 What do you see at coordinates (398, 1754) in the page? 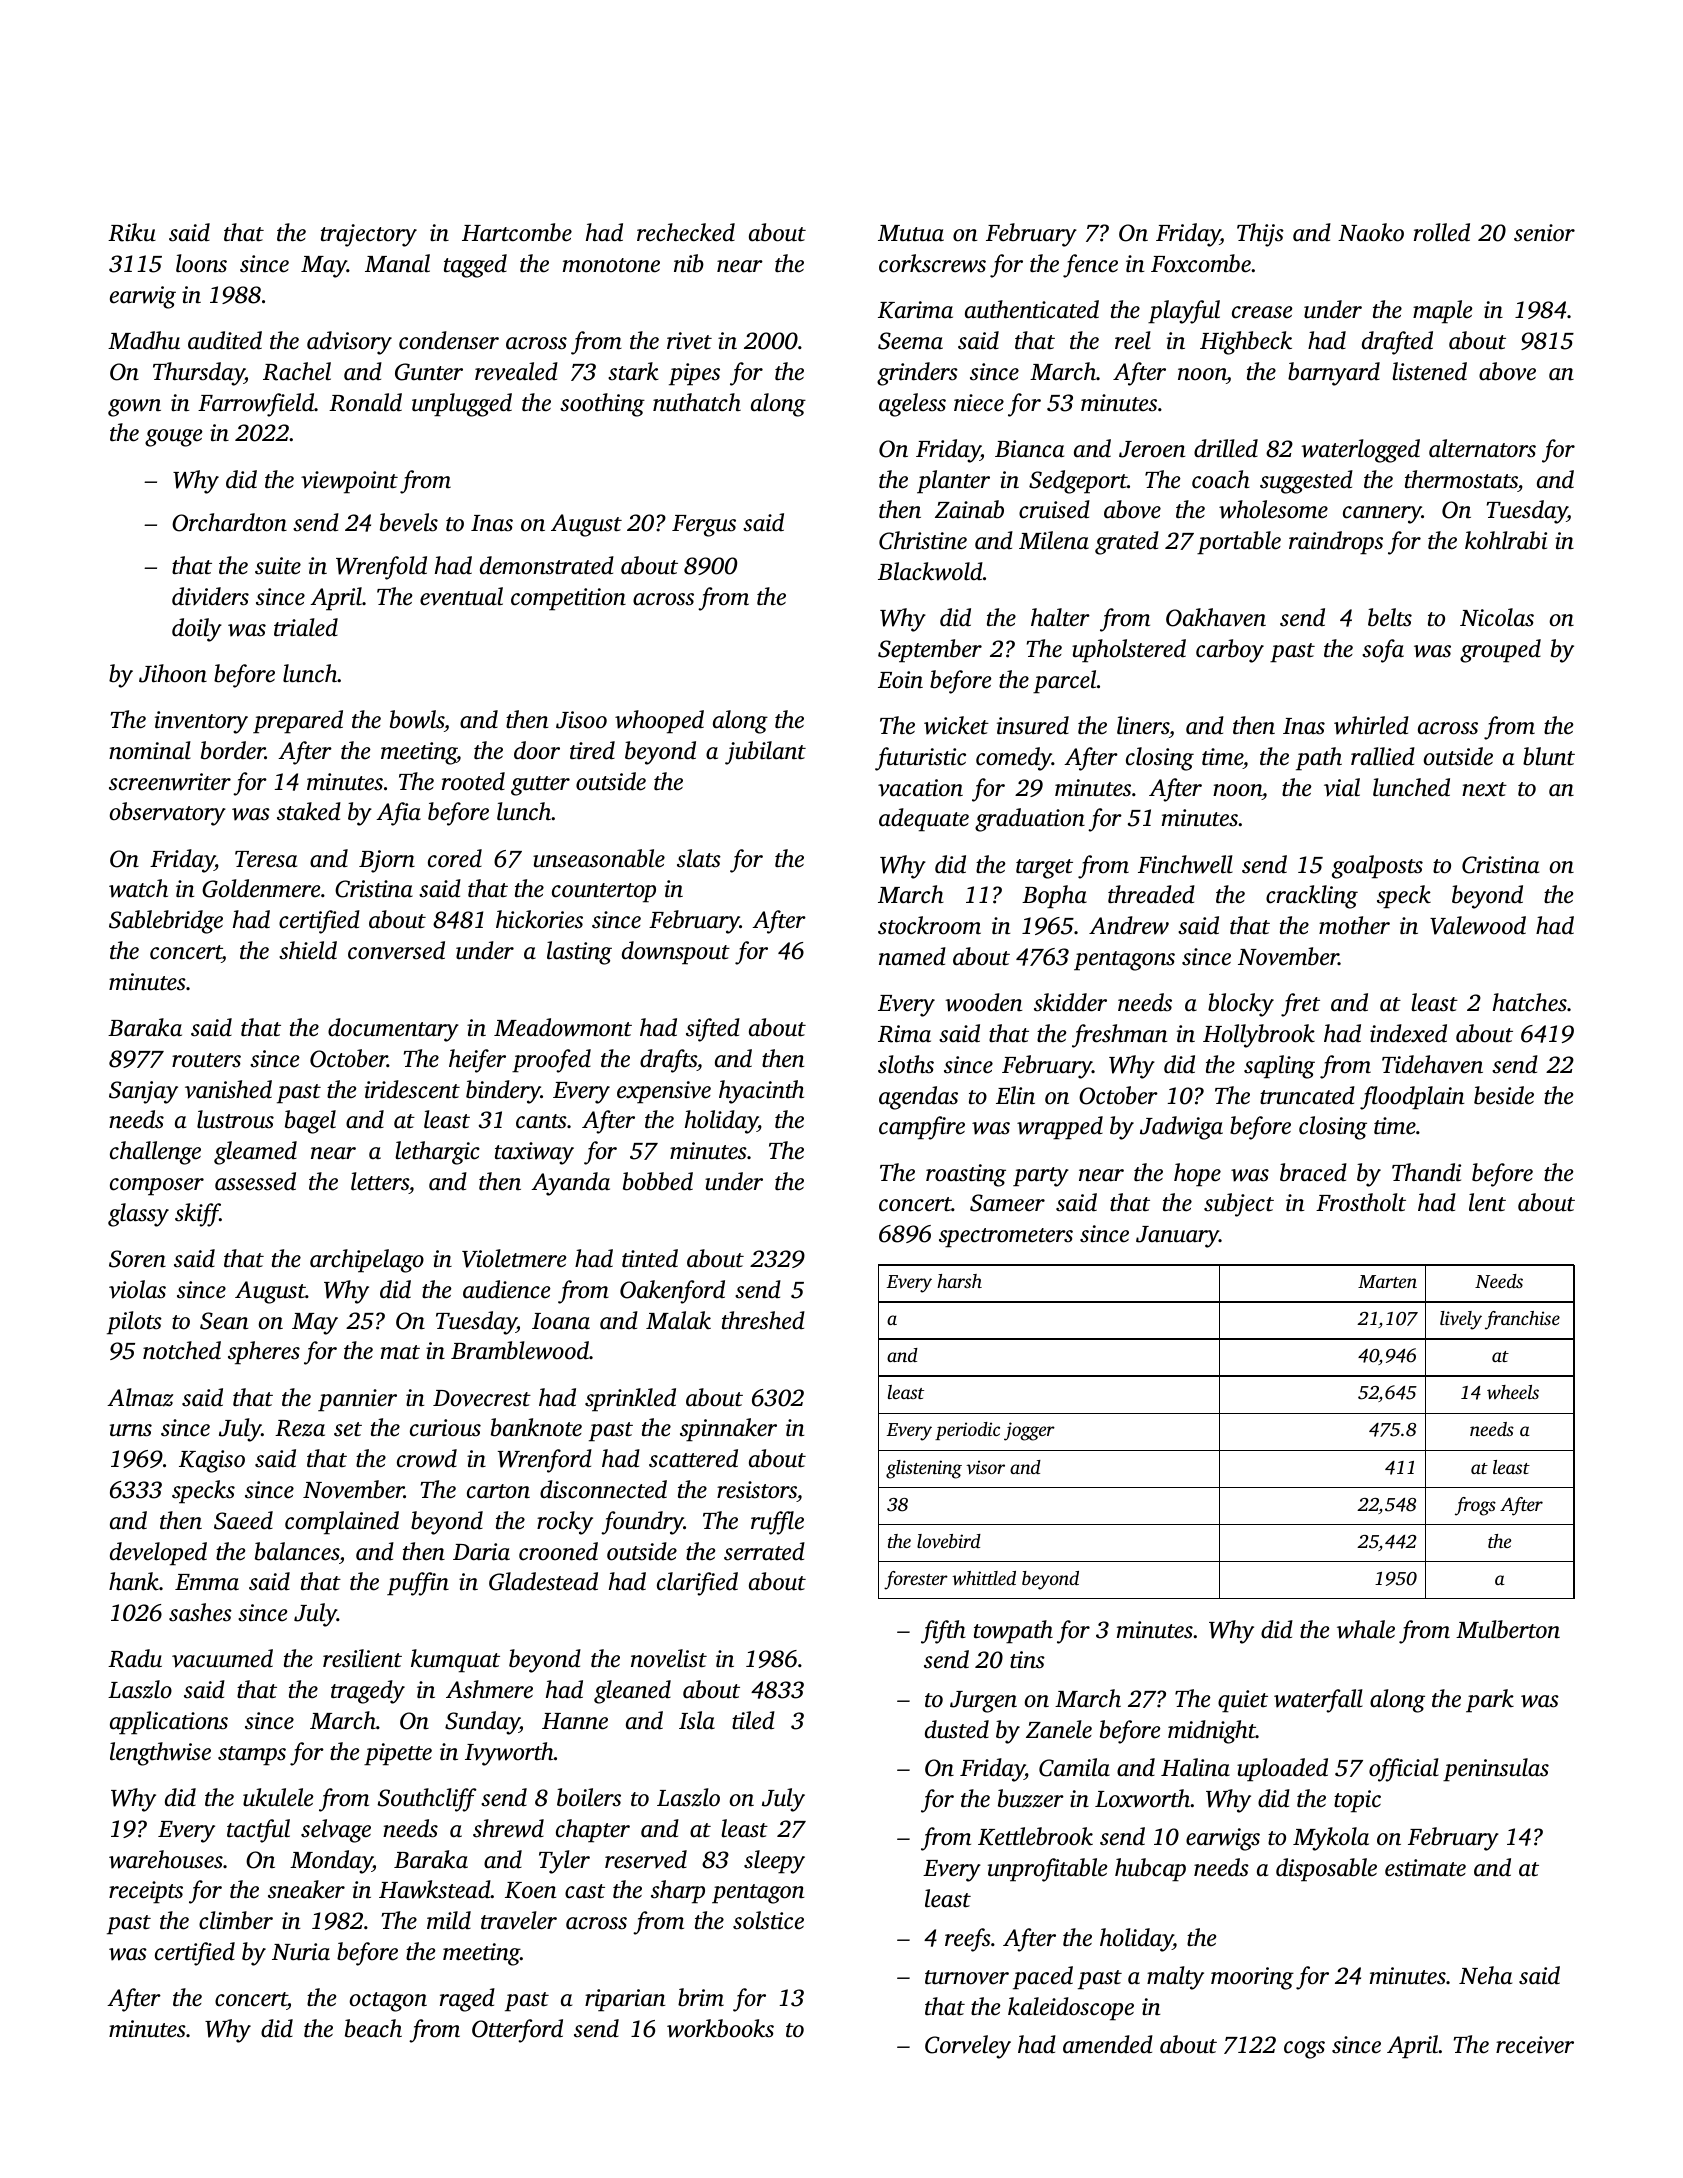
I see `pipette` at bounding box center [398, 1754].
